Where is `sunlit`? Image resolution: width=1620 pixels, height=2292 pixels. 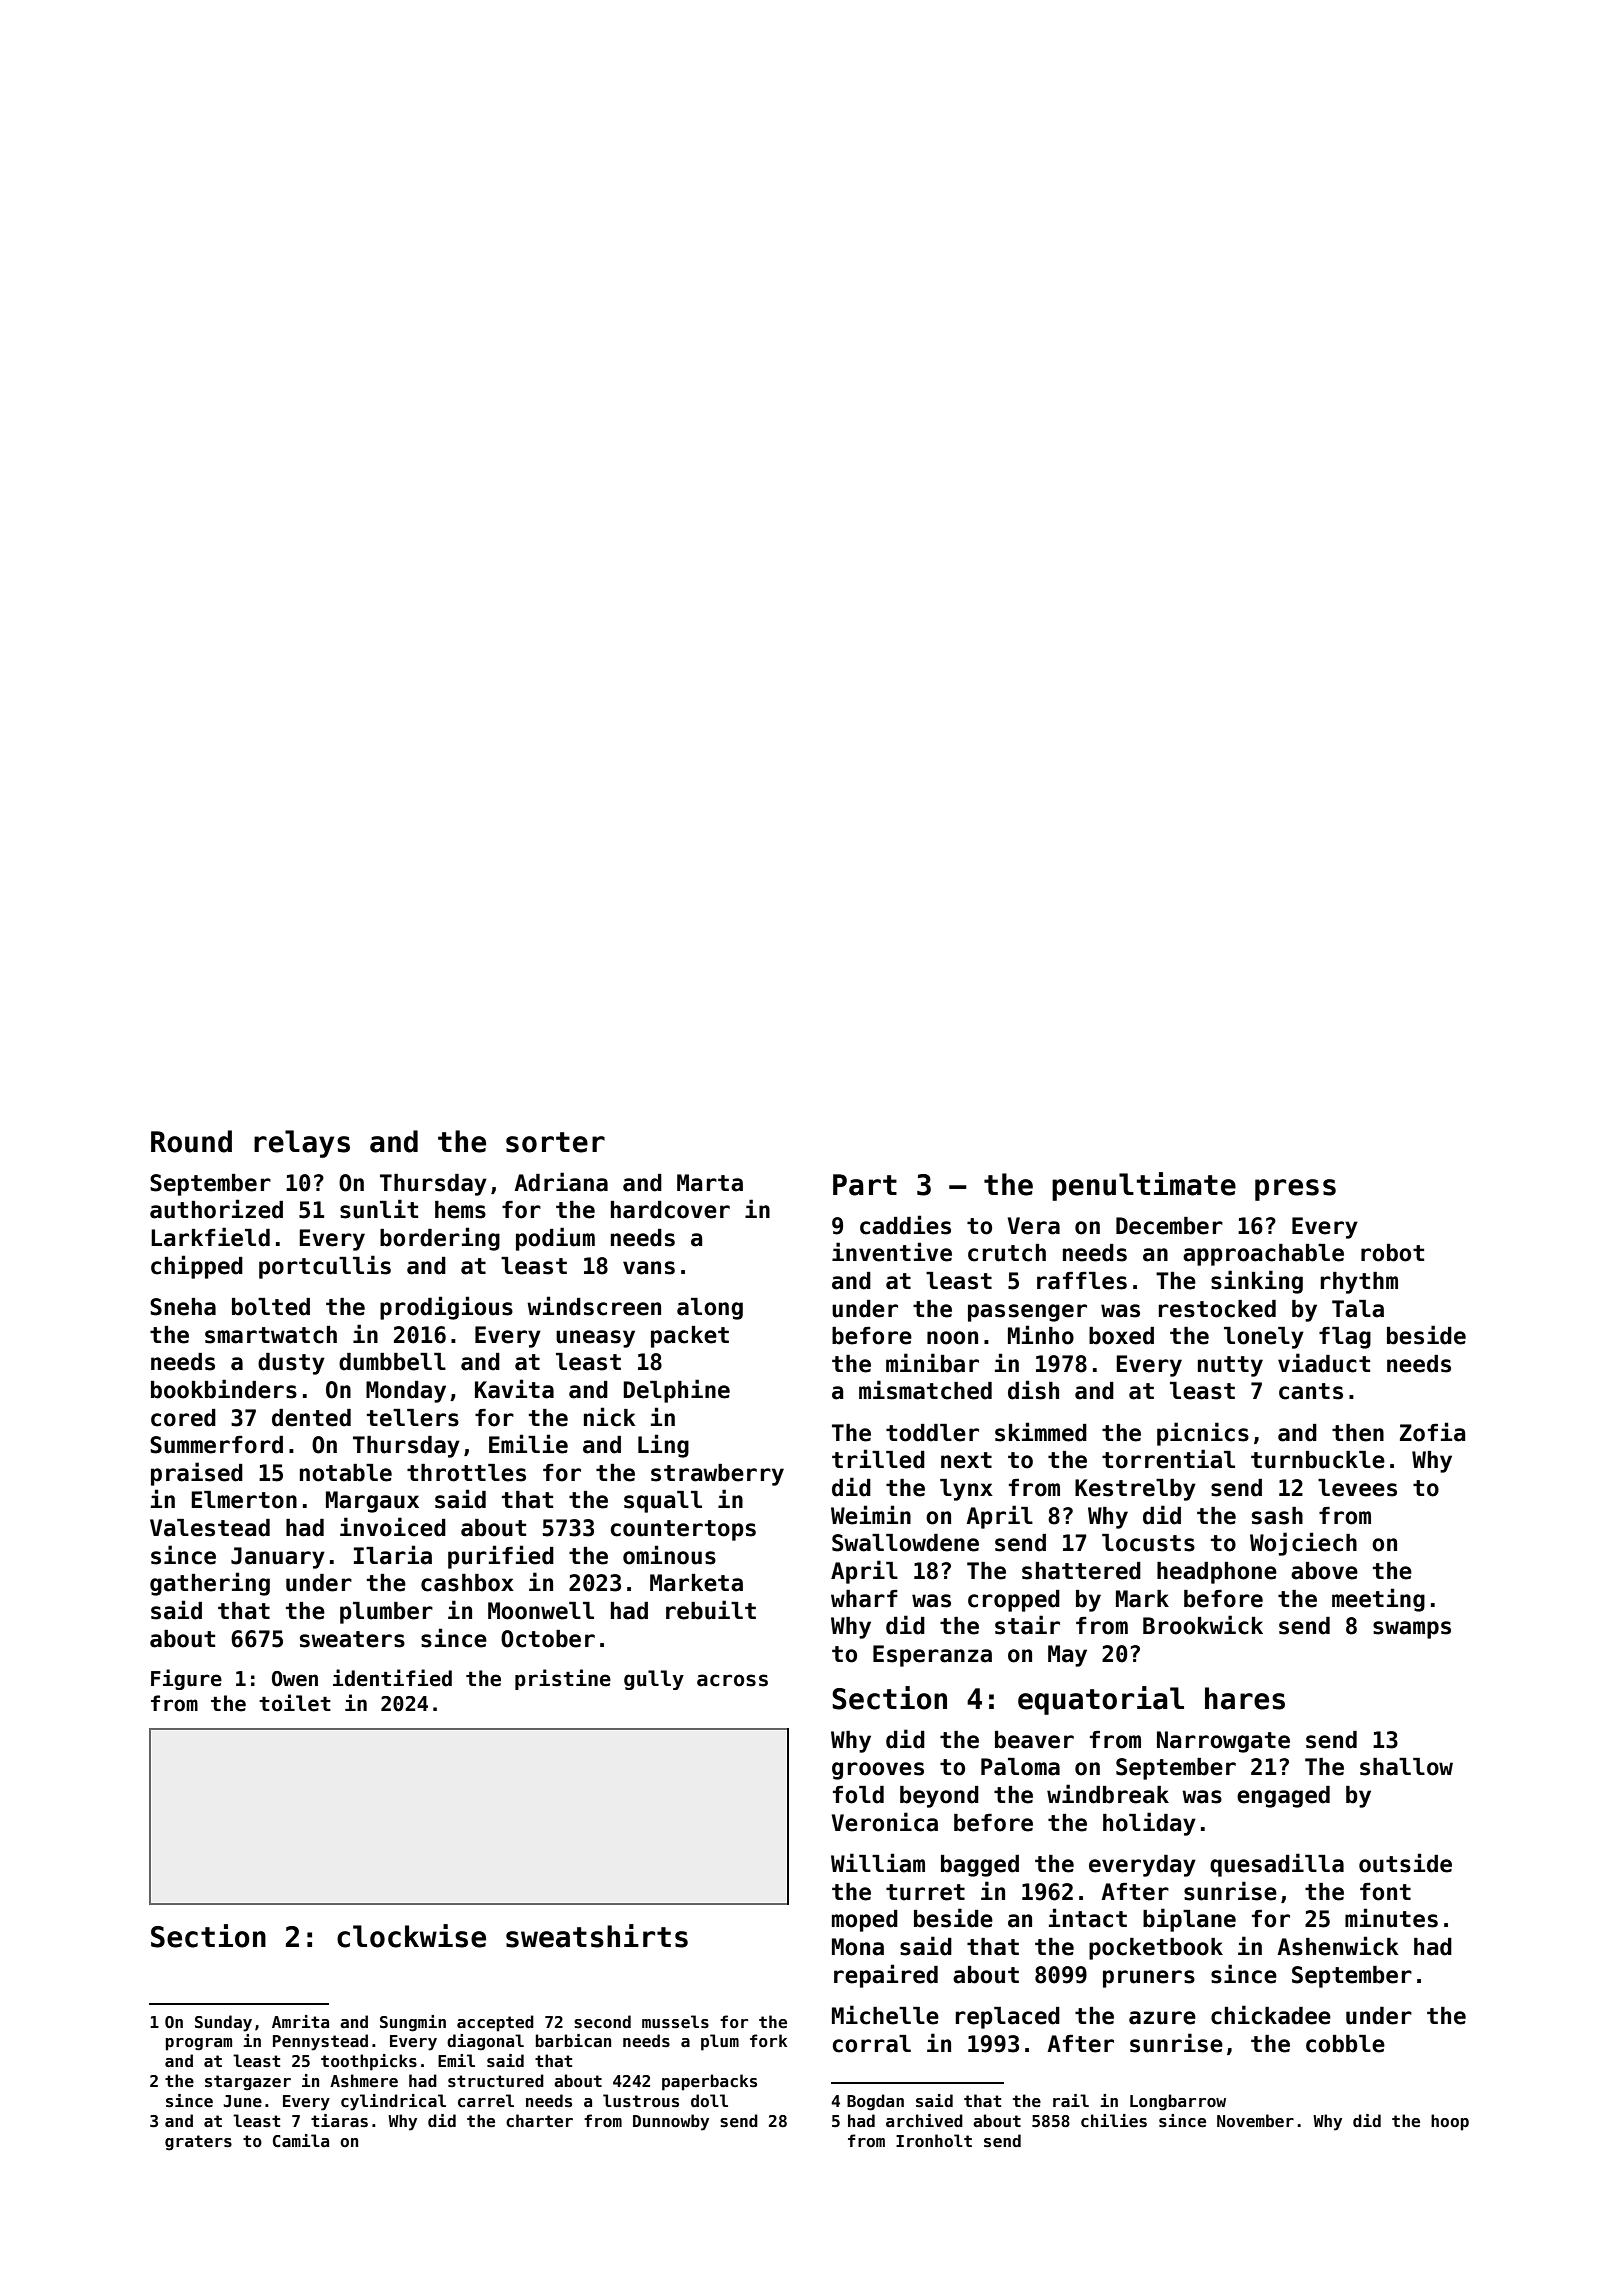 sunlit is located at coordinates (379, 1209).
